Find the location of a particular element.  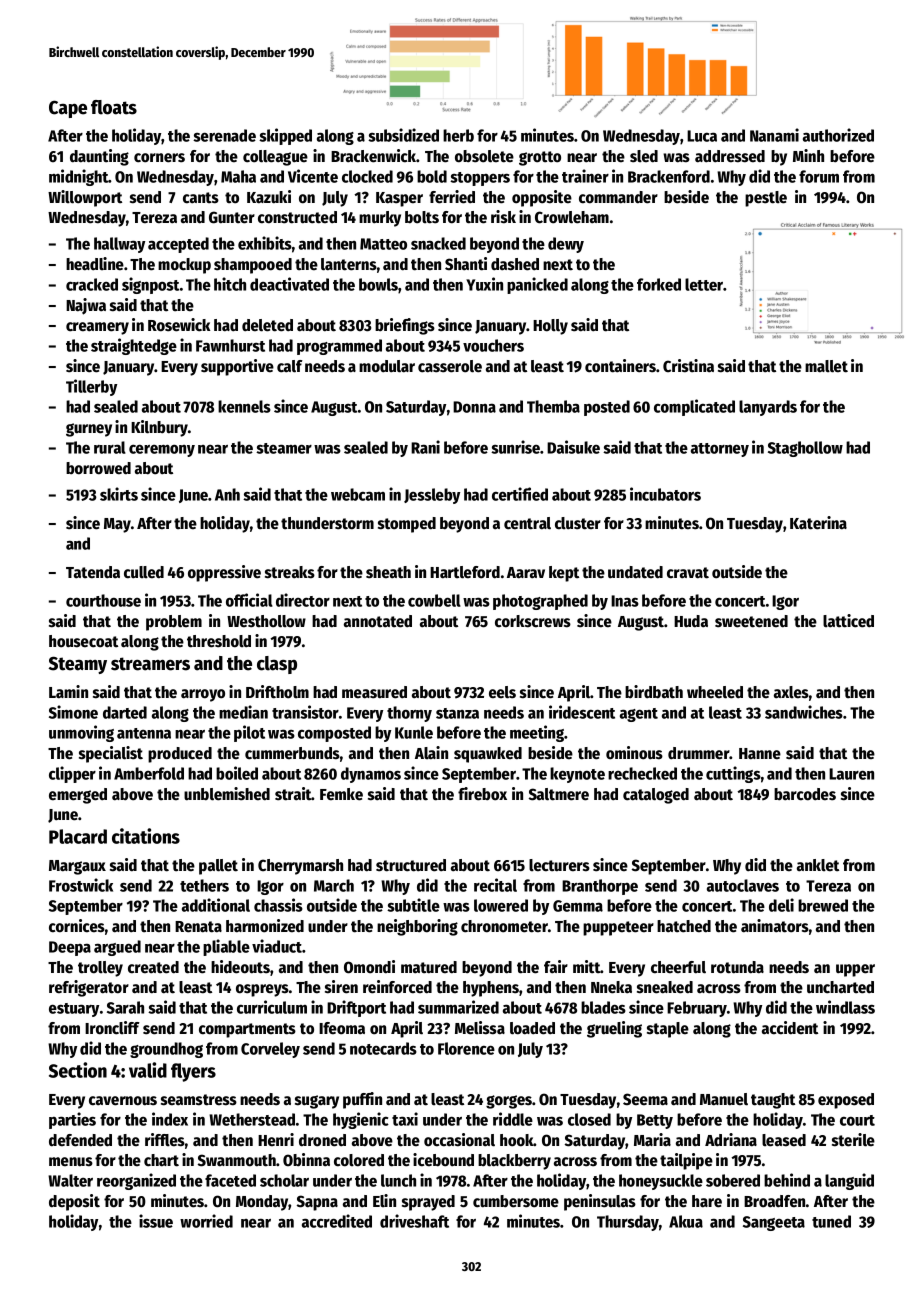

Luca is located at coordinates (702, 136).
